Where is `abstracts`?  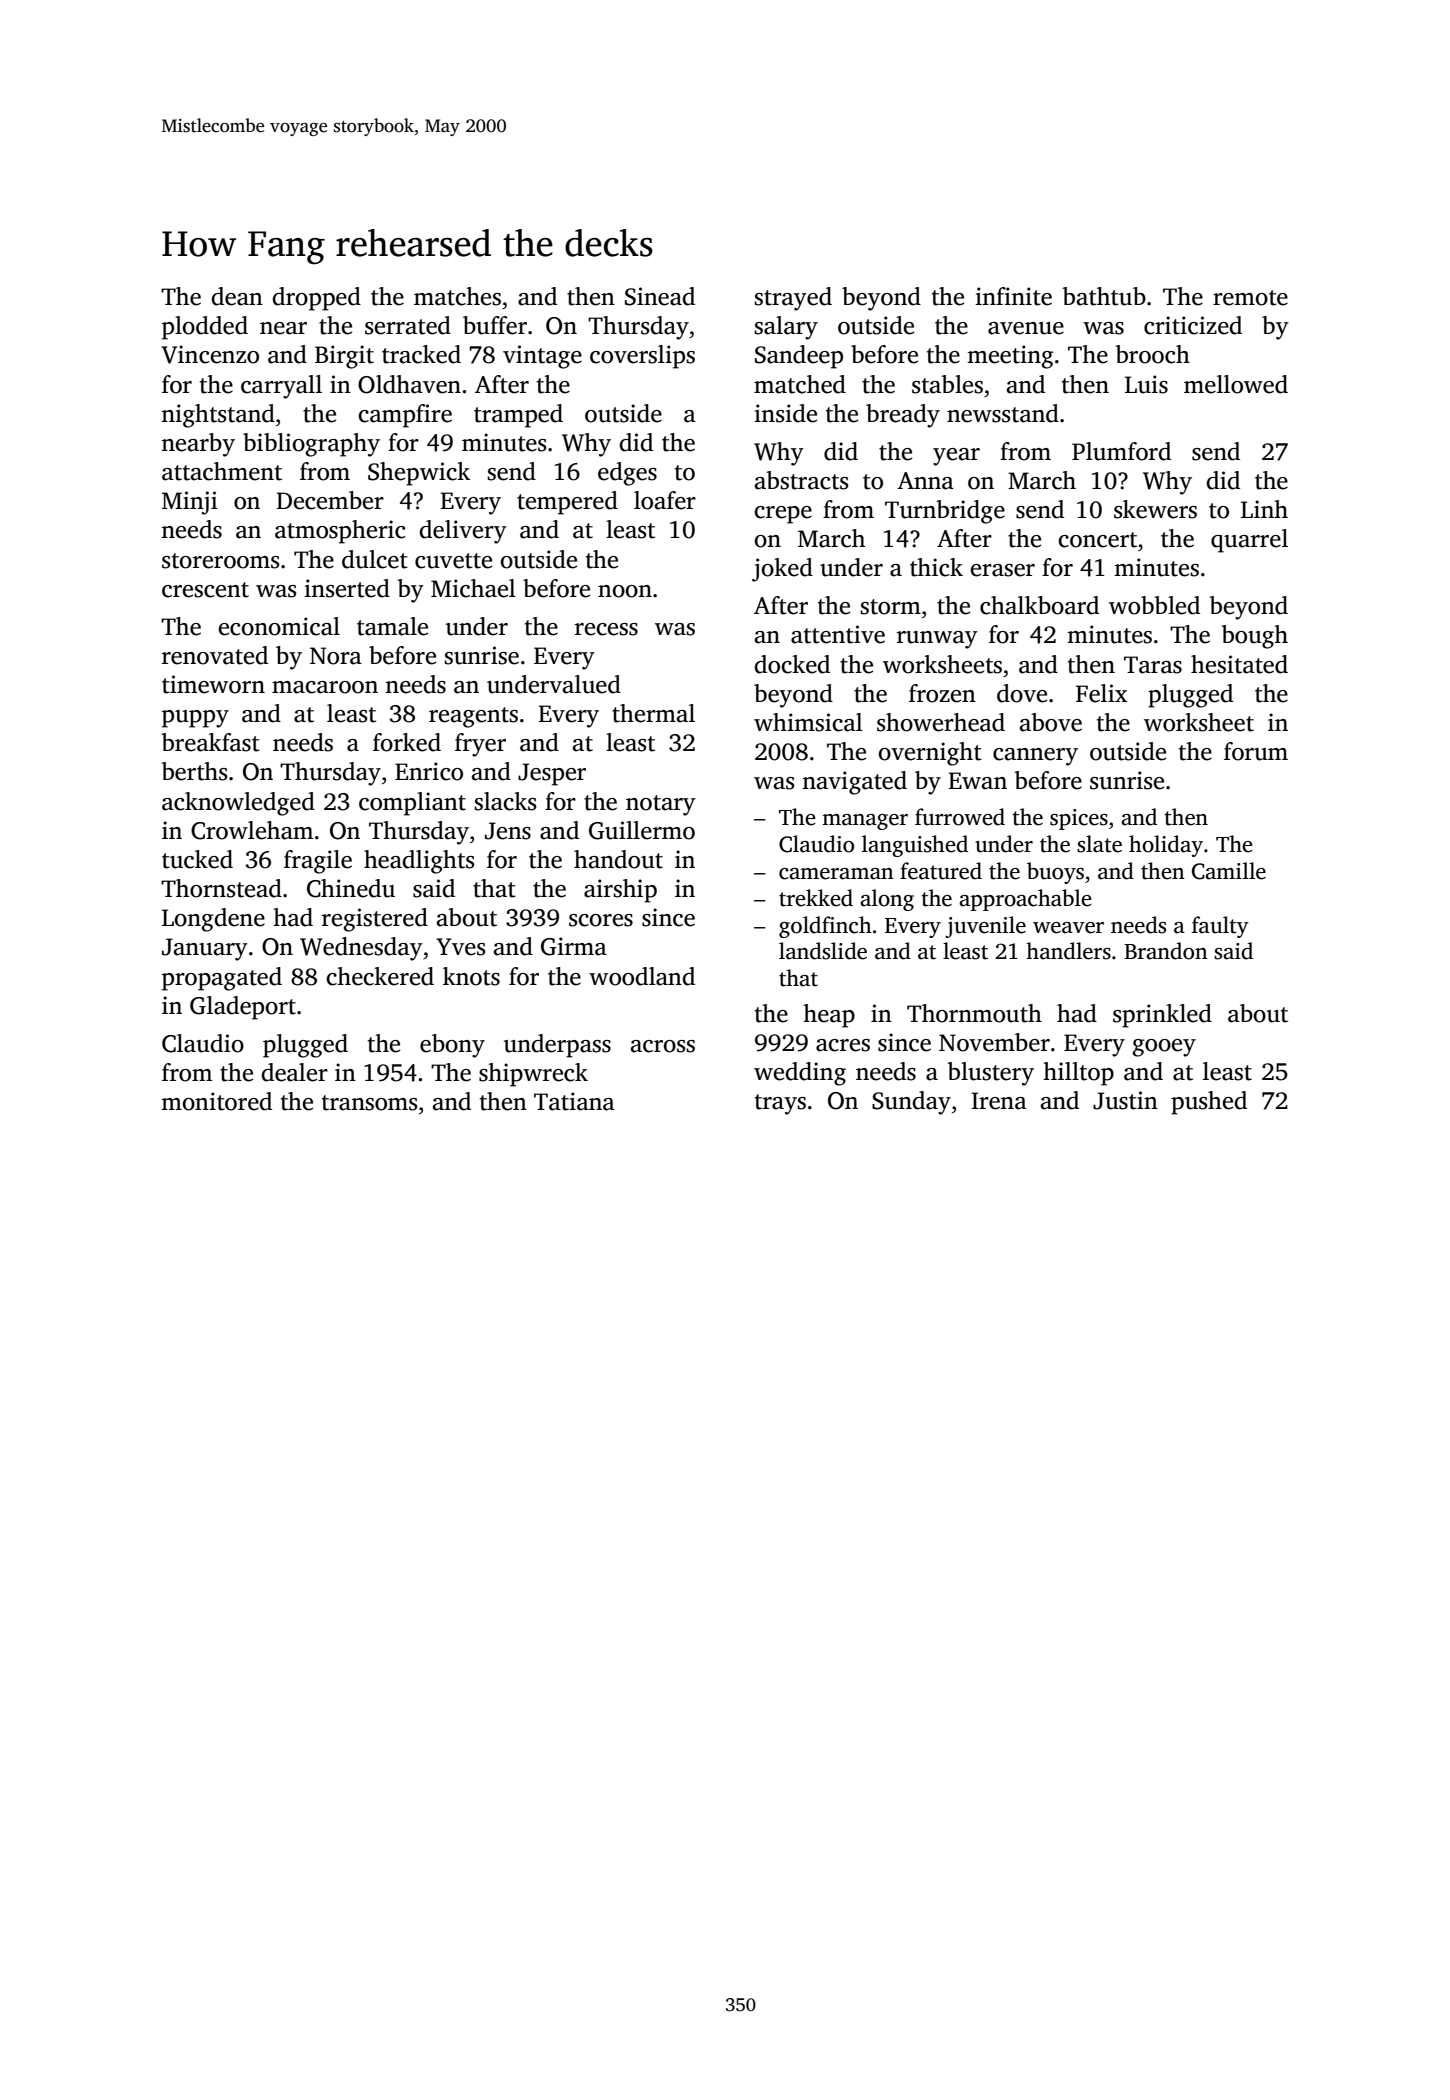
abstracts is located at coordinates (802, 480).
